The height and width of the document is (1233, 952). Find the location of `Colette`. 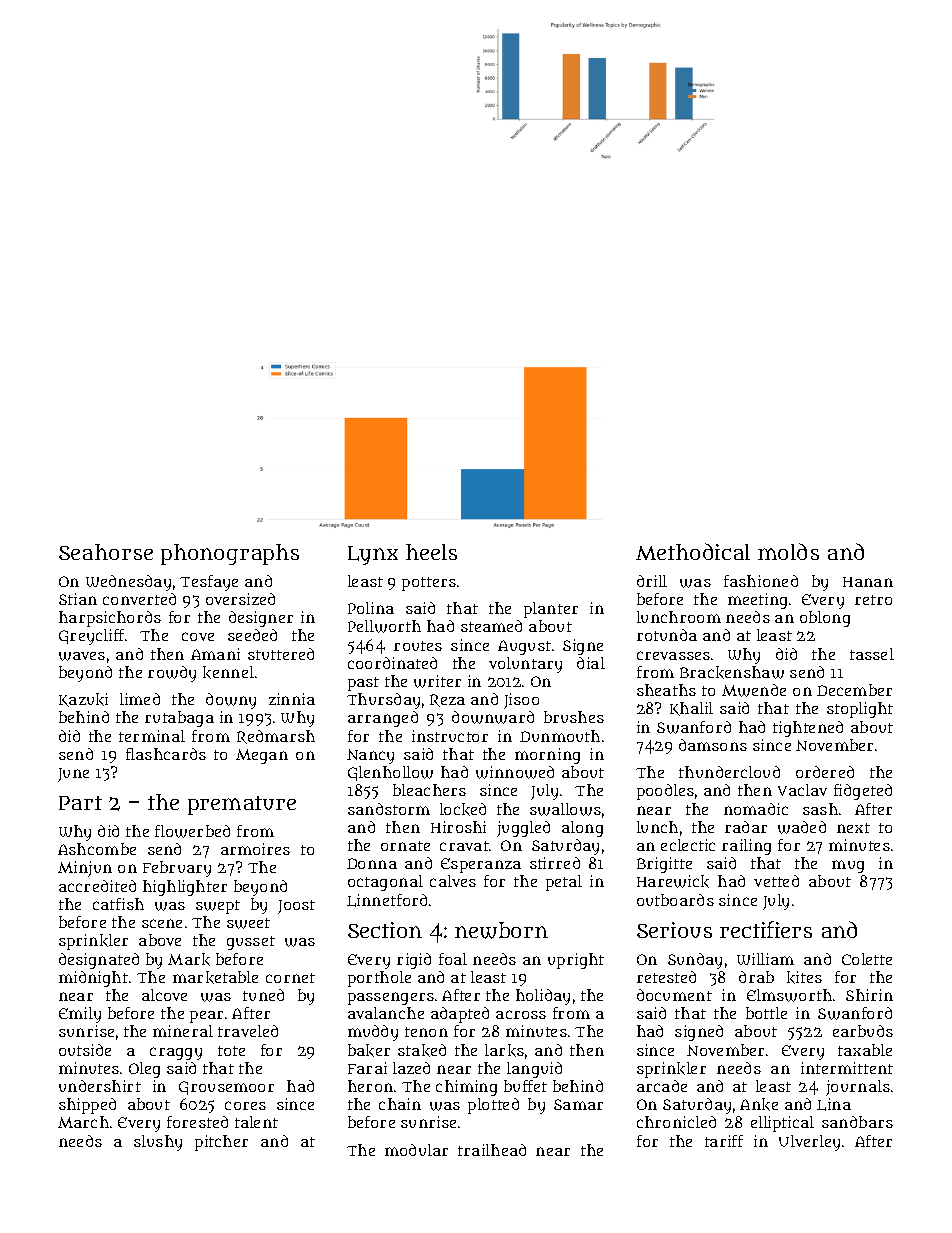

Colette is located at coordinates (867, 959).
